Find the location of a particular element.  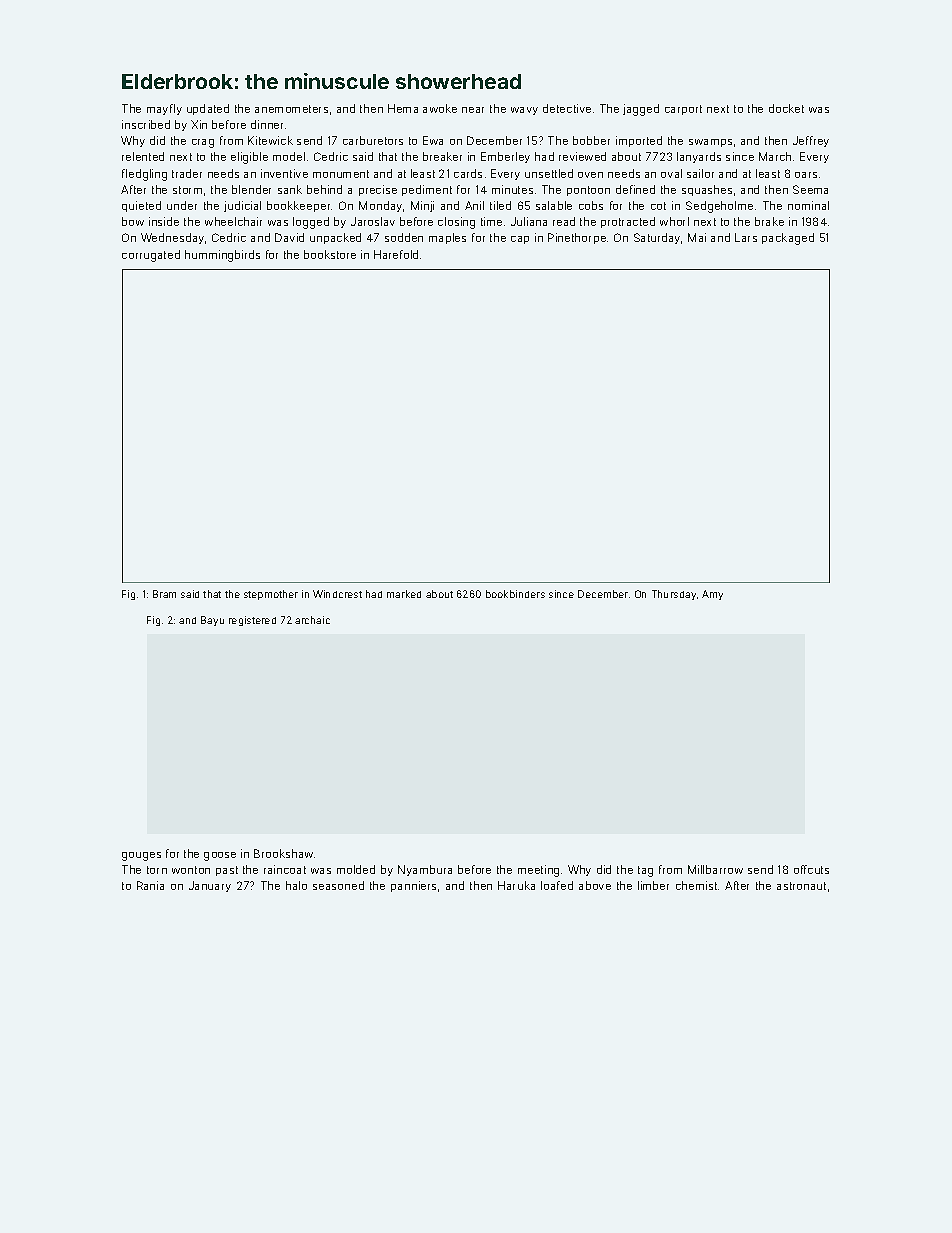

detective is located at coordinates (567, 108).
